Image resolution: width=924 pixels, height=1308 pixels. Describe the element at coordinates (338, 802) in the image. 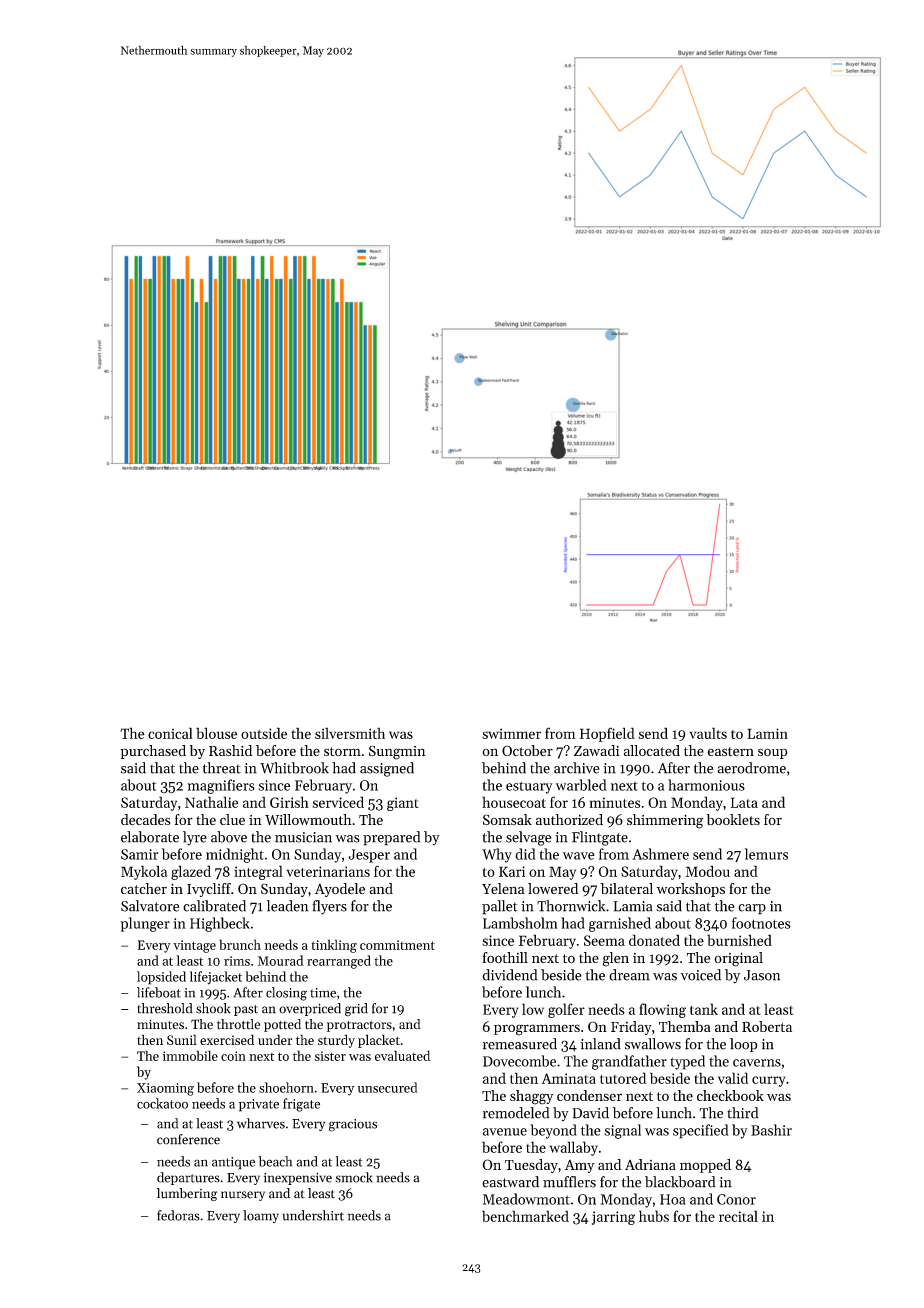

I see `serviced` at that location.
